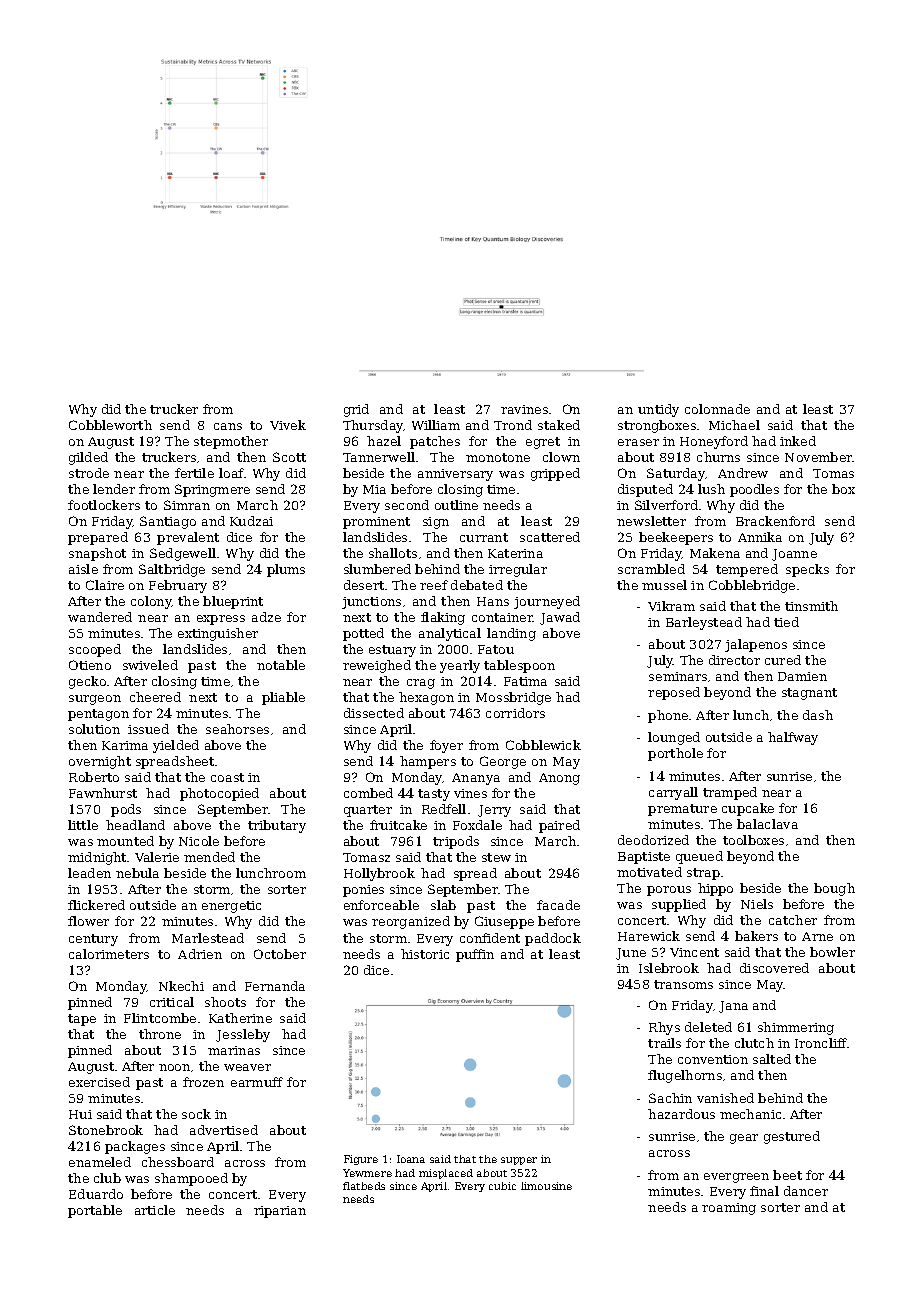 This document has width=924, height=1308. What do you see at coordinates (231, 907) in the document?
I see `energetic` at bounding box center [231, 907].
